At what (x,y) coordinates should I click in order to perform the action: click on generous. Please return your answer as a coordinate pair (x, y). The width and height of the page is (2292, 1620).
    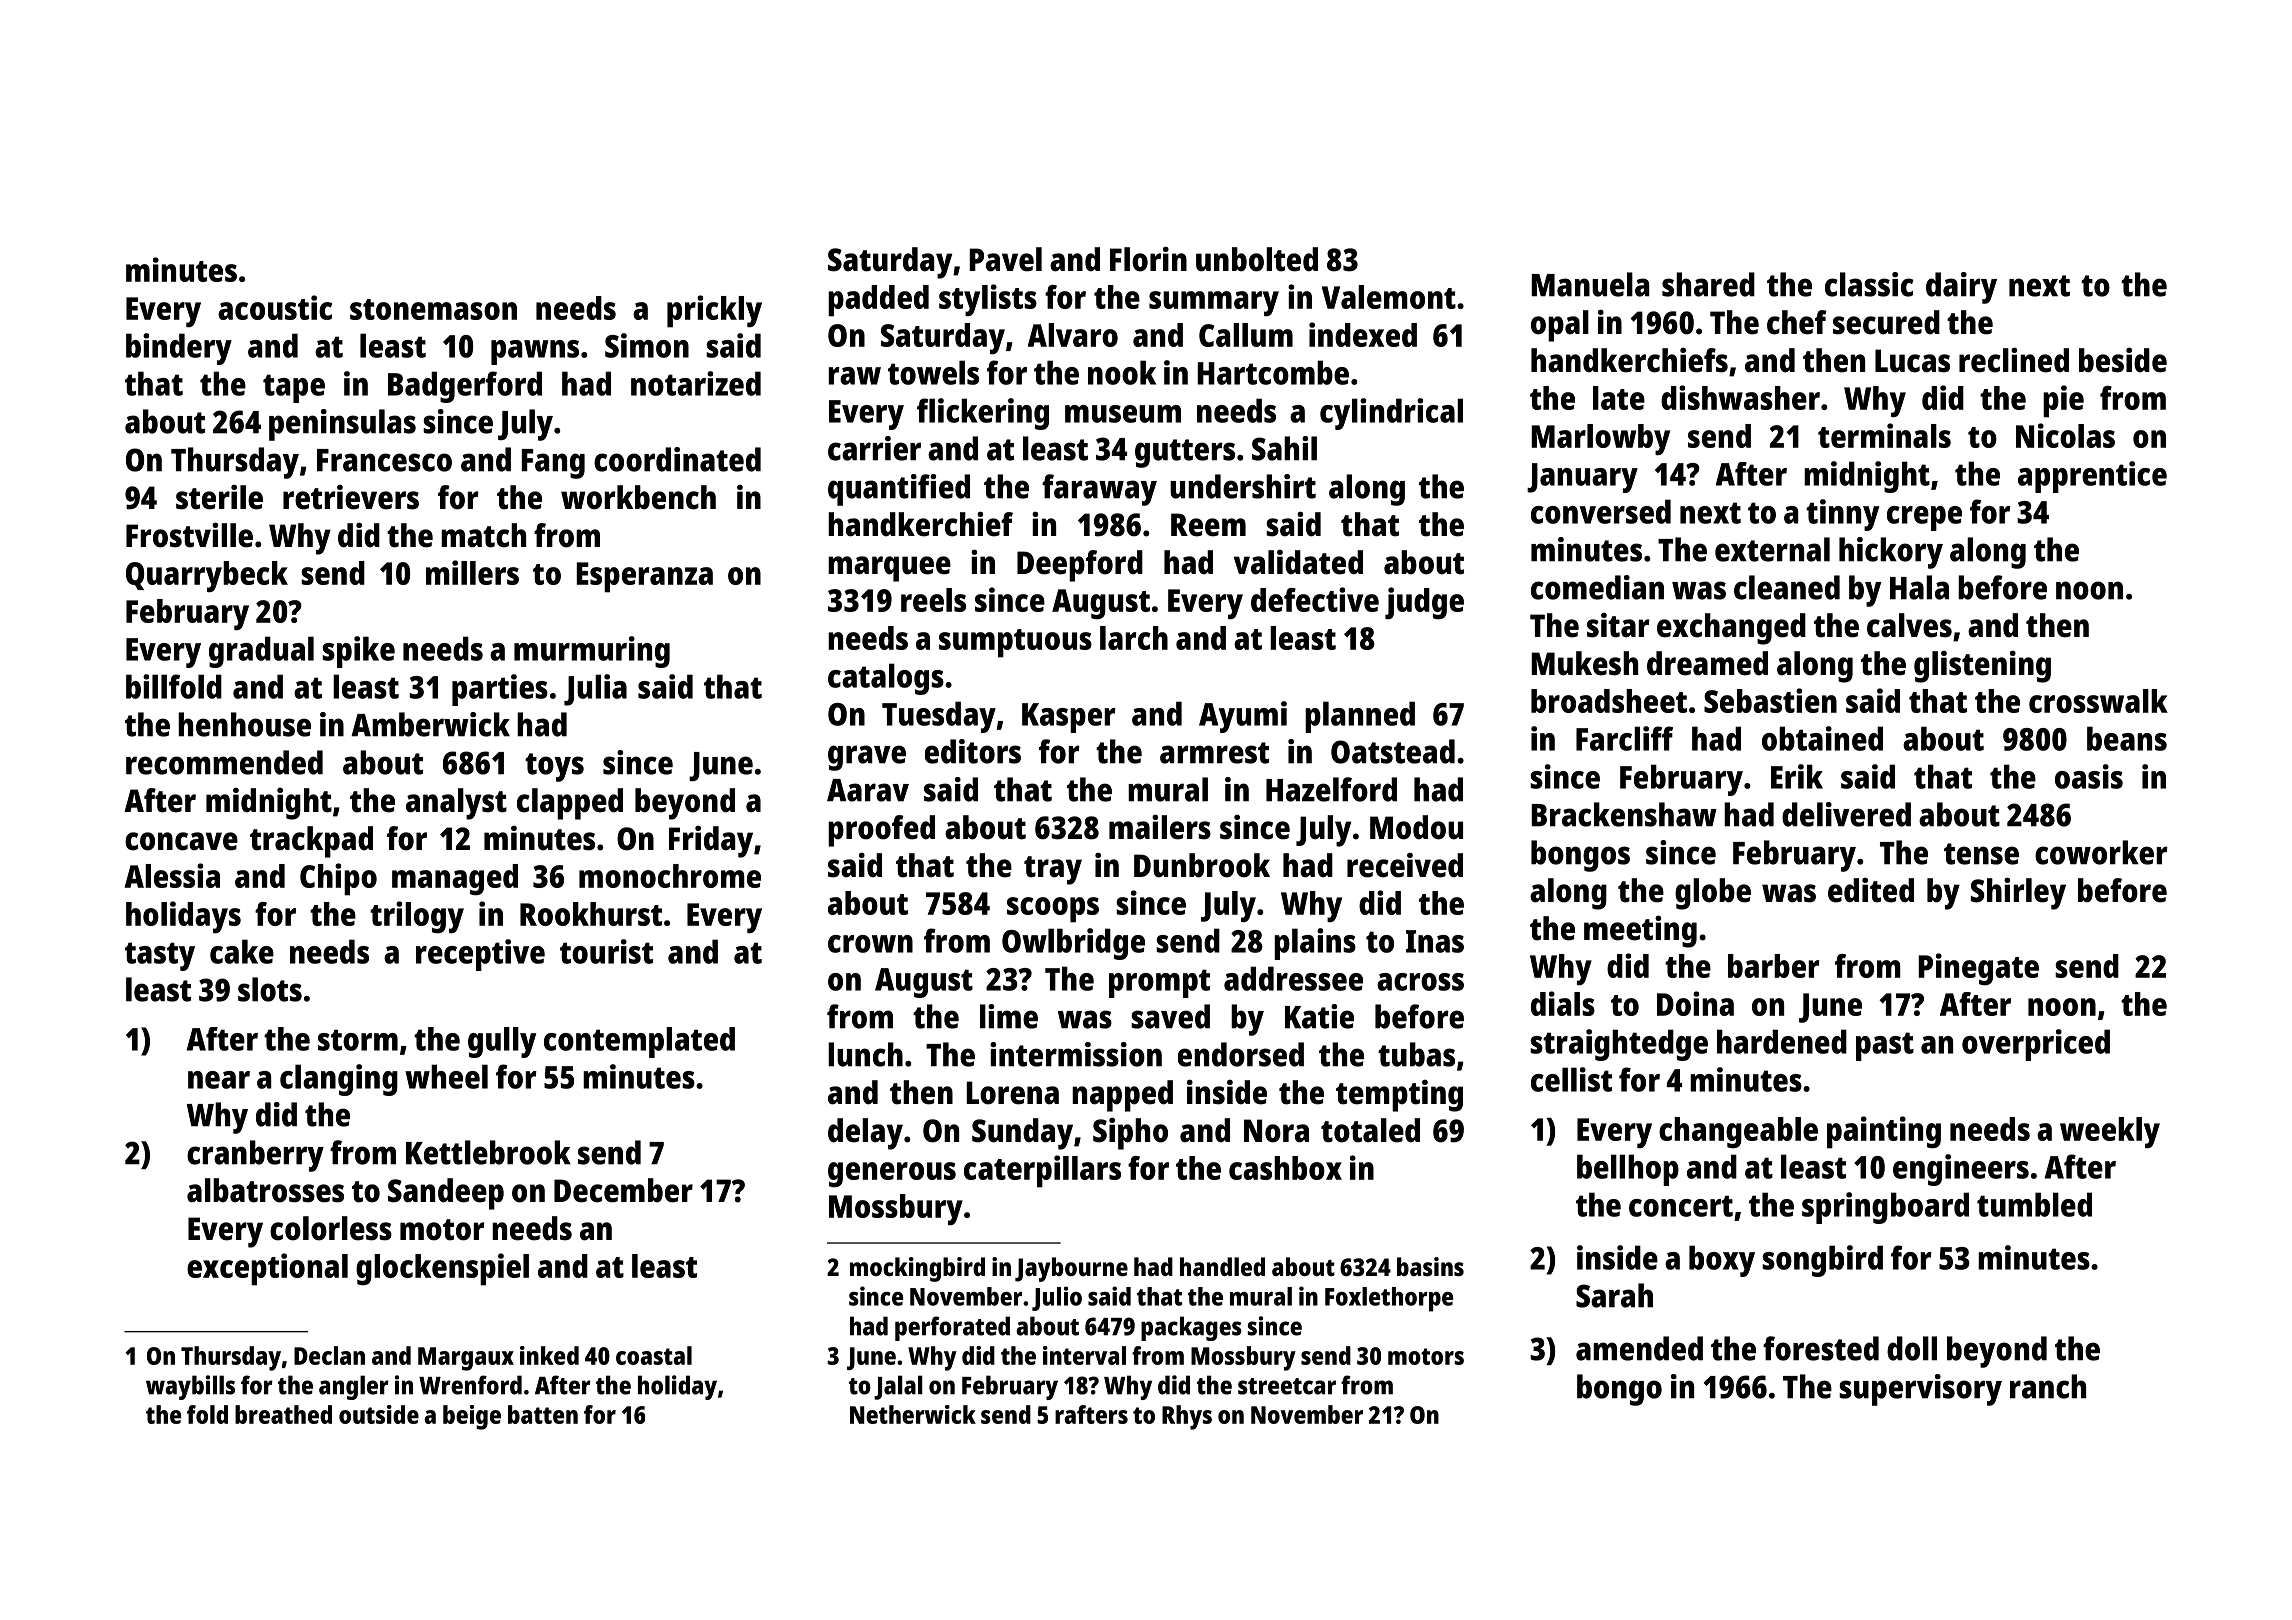
    Looking at the image, I should click on (892, 1175).
